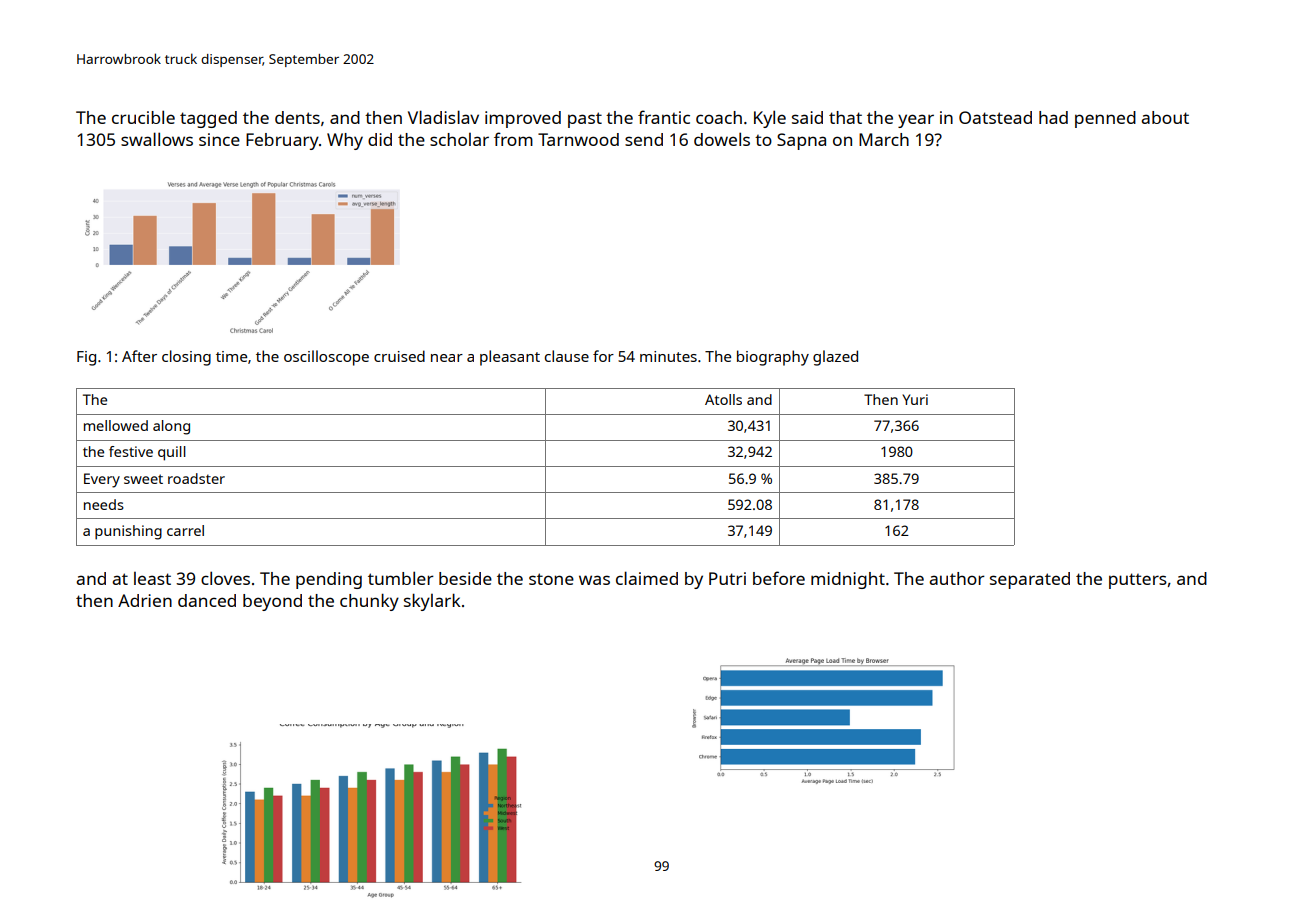  What do you see at coordinates (1165, 117) in the image?
I see `about` at bounding box center [1165, 117].
